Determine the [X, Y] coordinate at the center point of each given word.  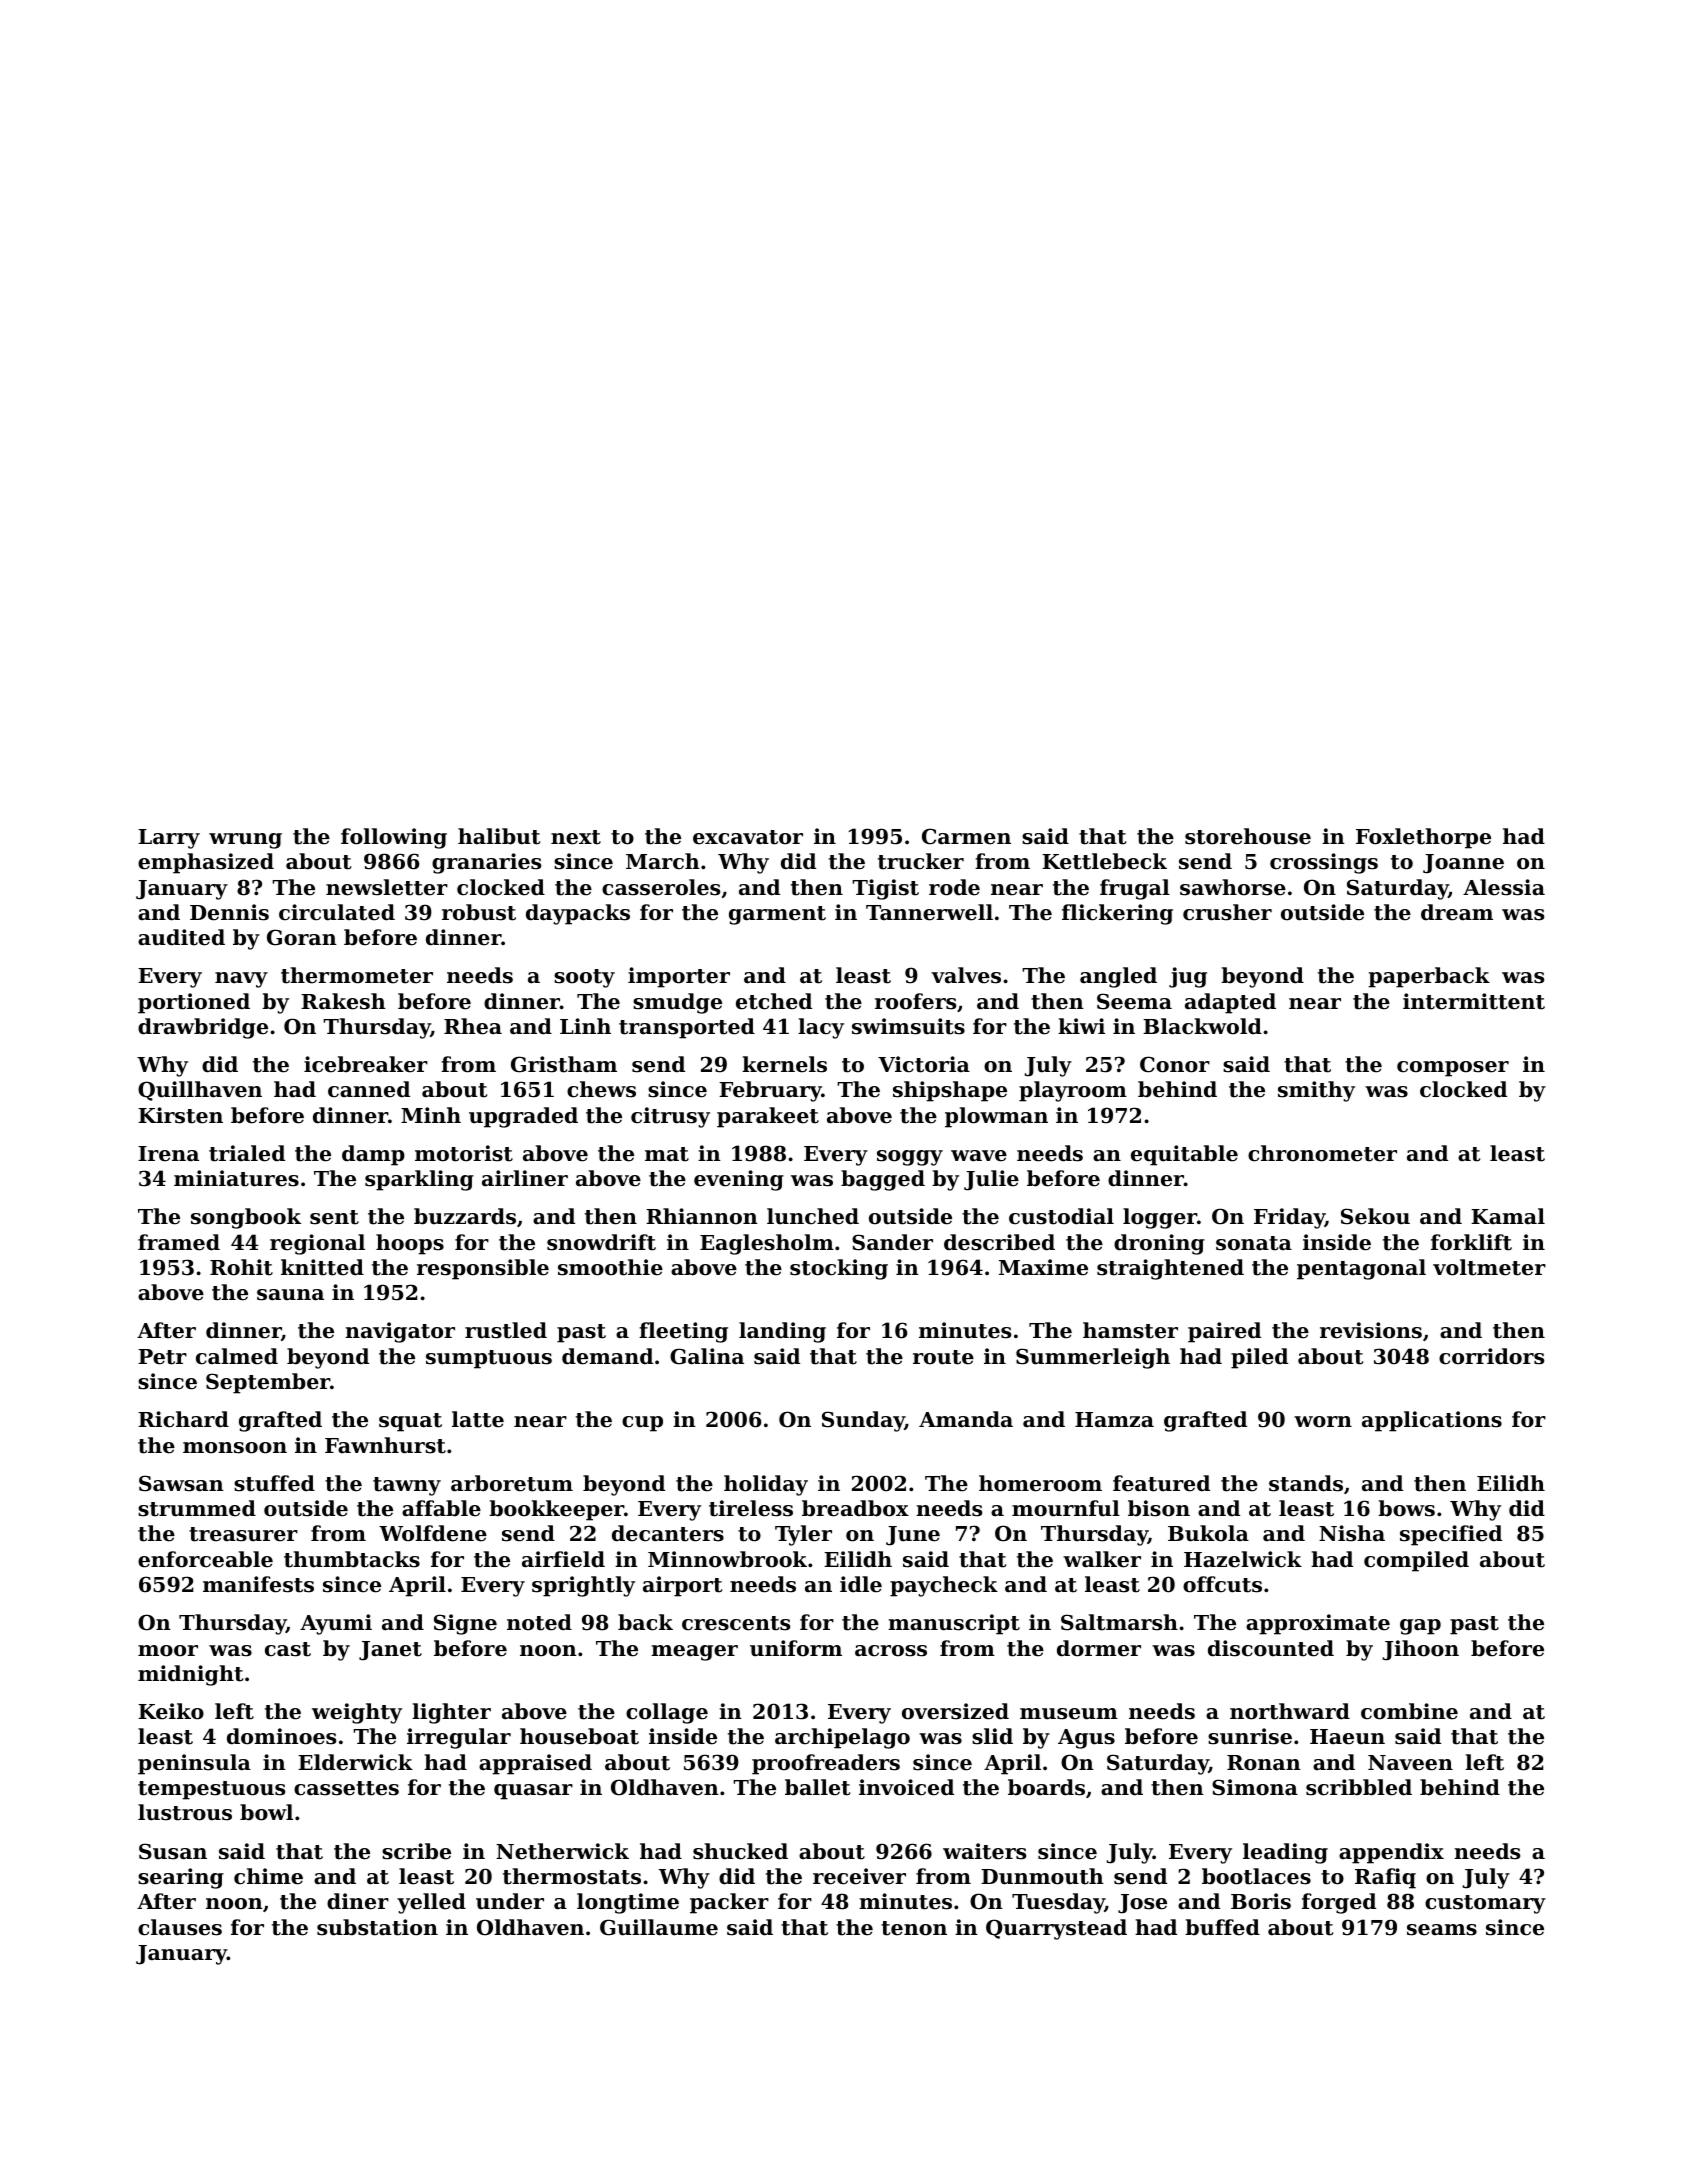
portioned [194, 1003]
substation [377, 1927]
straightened [1170, 1269]
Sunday [863, 1421]
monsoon [235, 1448]
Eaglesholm [767, 1244]
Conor [1175, 1064]
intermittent [1474, 1001]
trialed [247, 1153]
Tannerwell [929, 912]
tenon [914, 1928]
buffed [1222, 1927]
